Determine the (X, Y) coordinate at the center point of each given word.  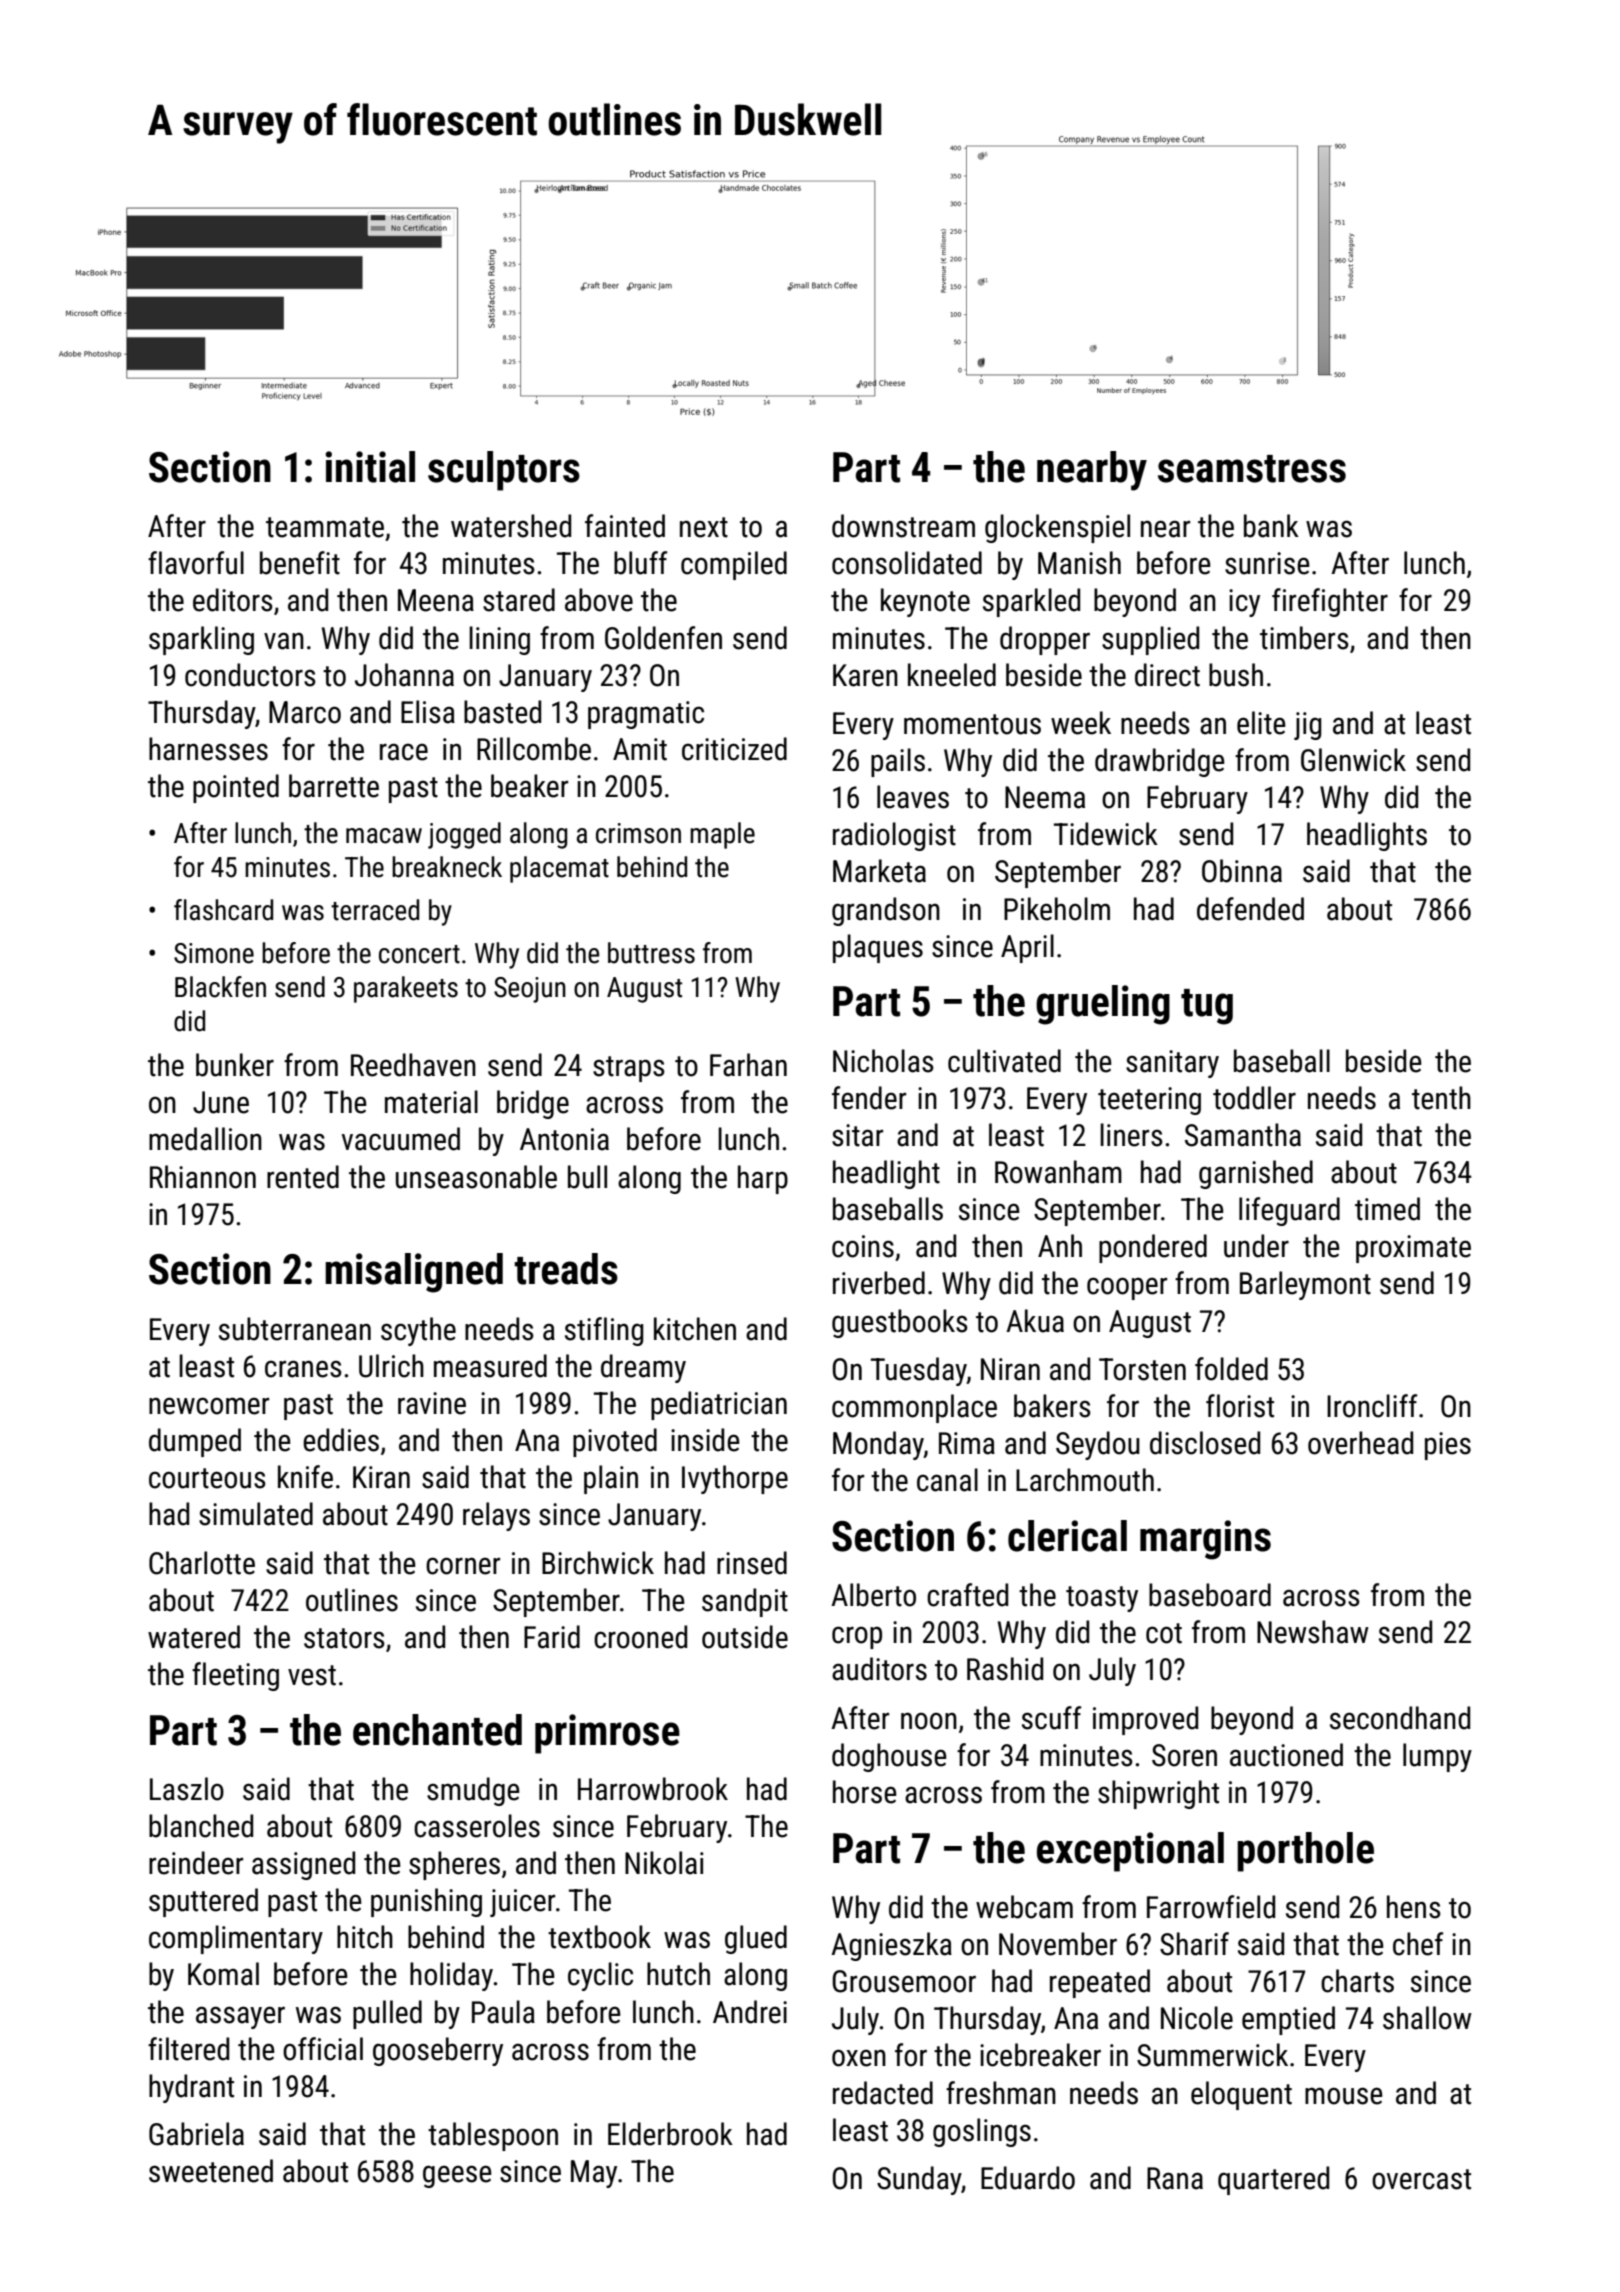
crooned (640, 1637)
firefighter (1330, 602)
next (704, 527)
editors (233, 600)
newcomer (209, 1406)
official (323, 2049)
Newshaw (1313, 1632)
